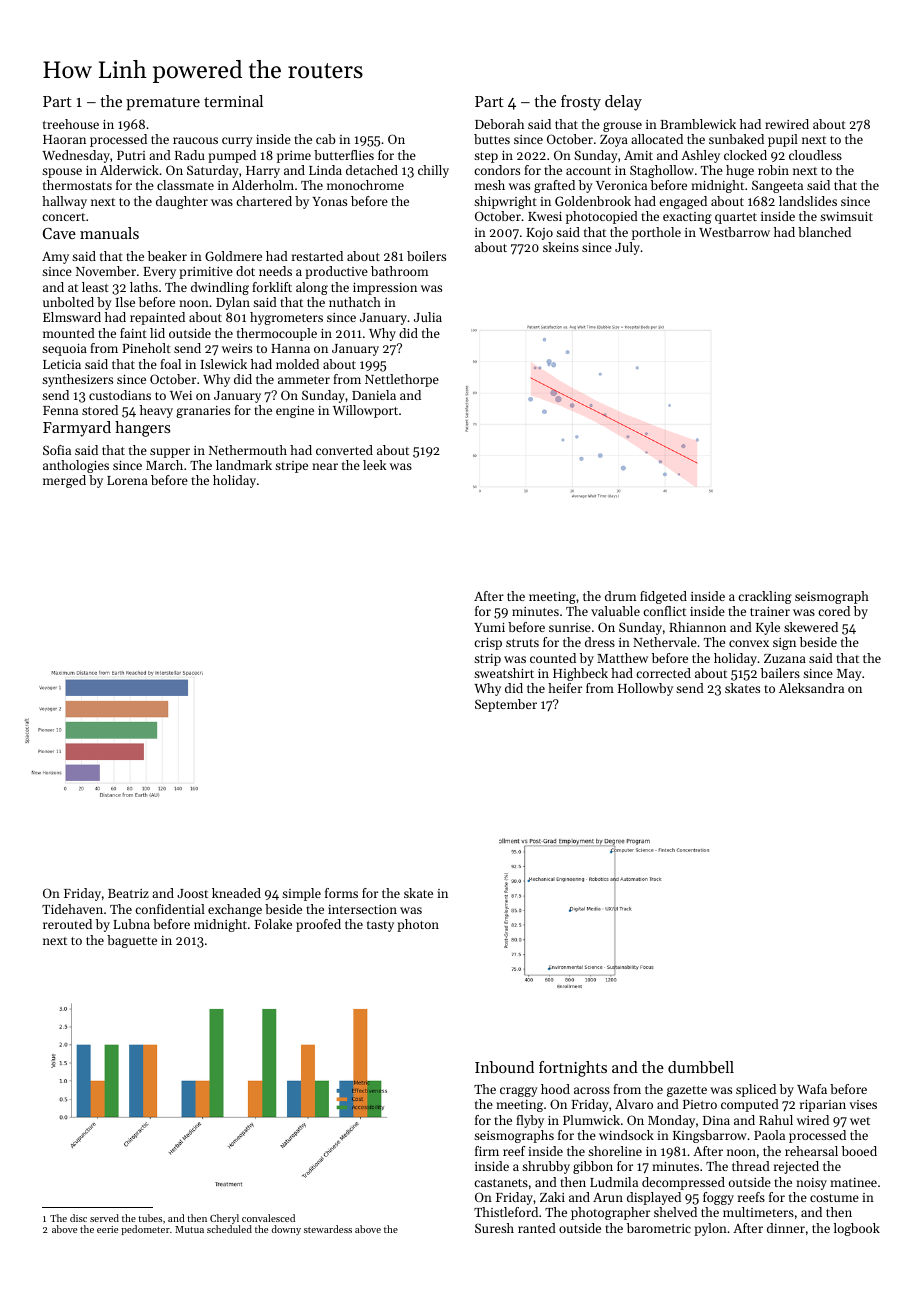  What do you see at coordinates (341, 893) in the screenshot?
I see `forms` at bounding box center [341, 893].
